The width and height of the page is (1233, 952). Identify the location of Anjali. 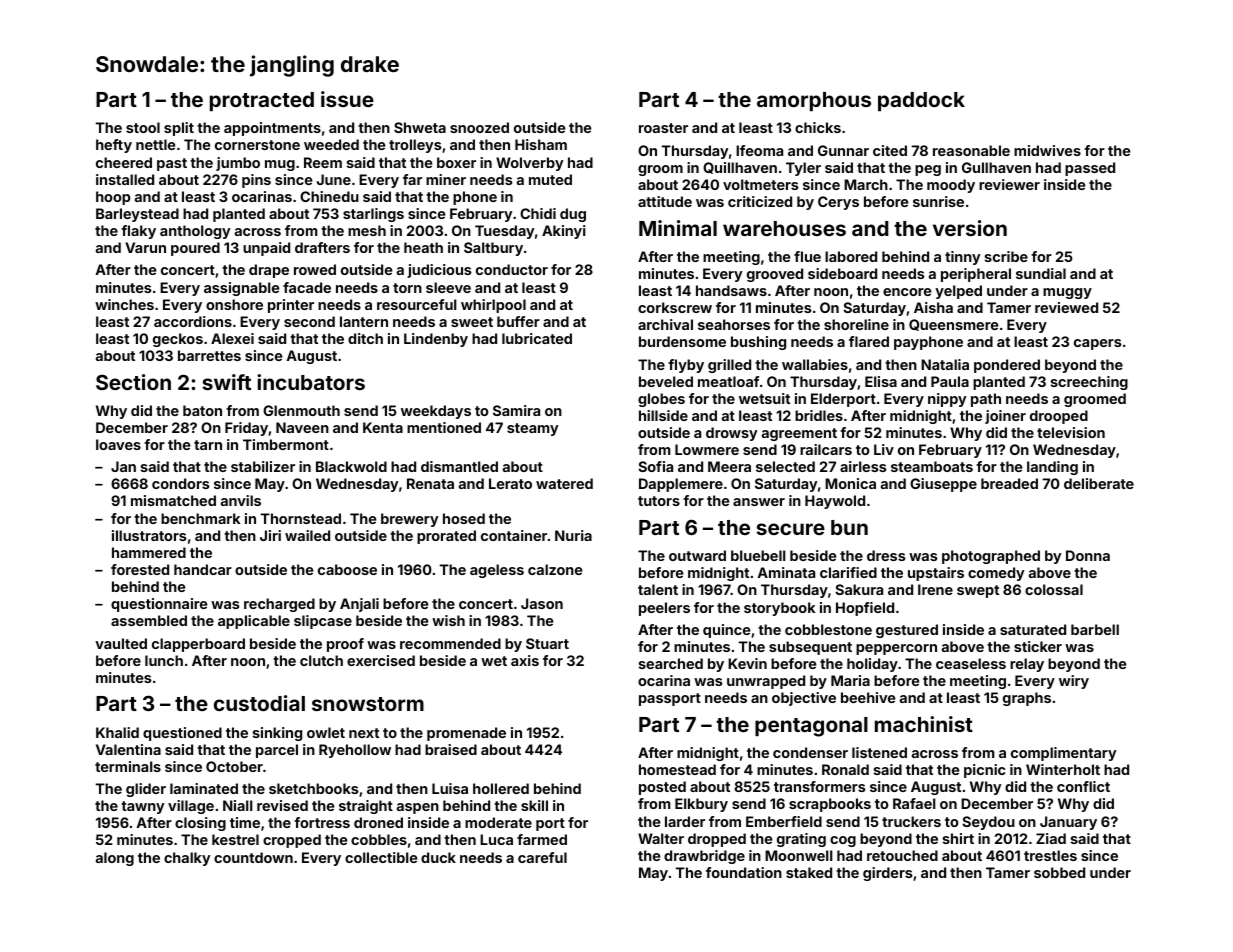
(359, 605).
